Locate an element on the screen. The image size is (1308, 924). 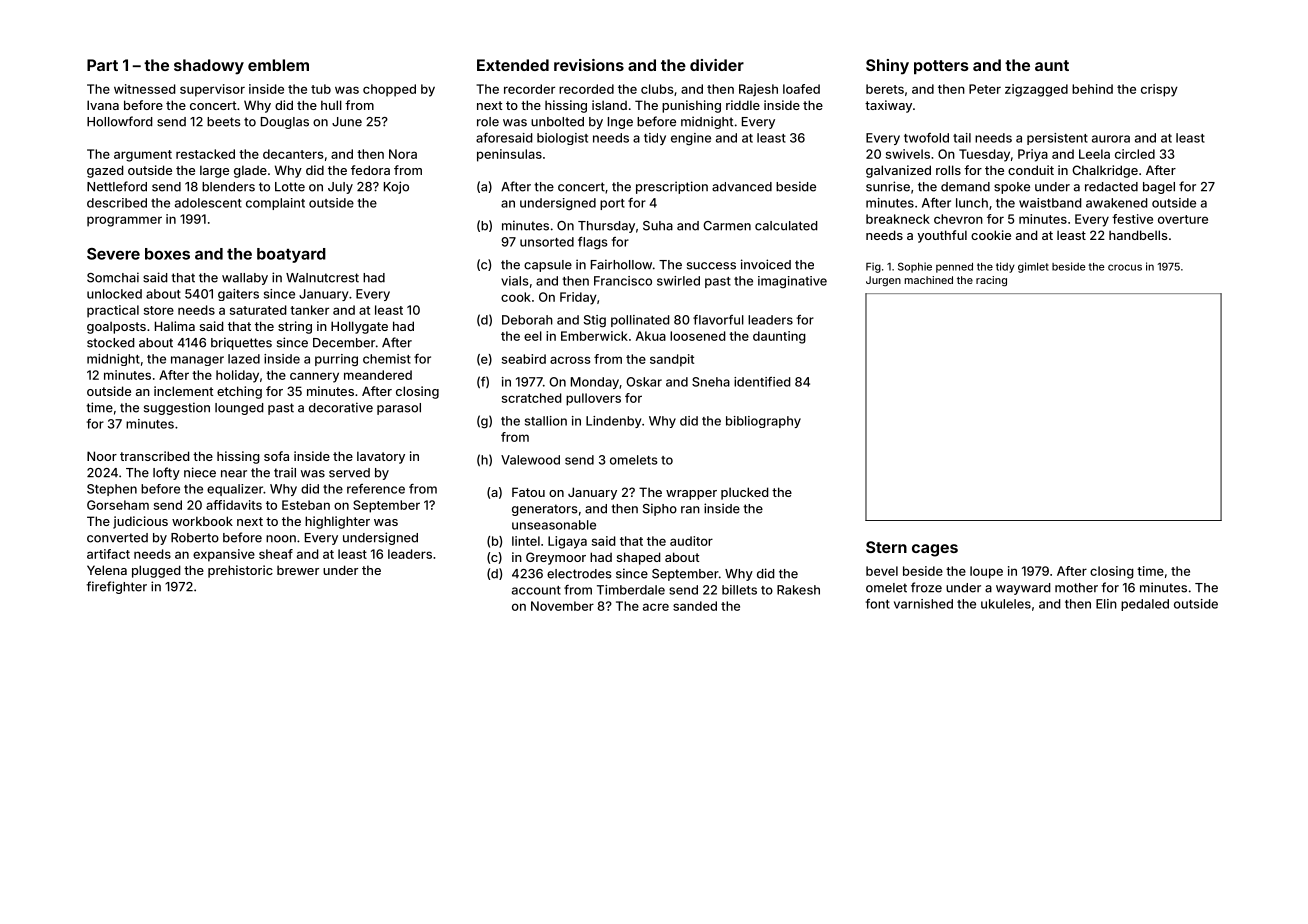
workbook is located at coordinates (202, 521).
